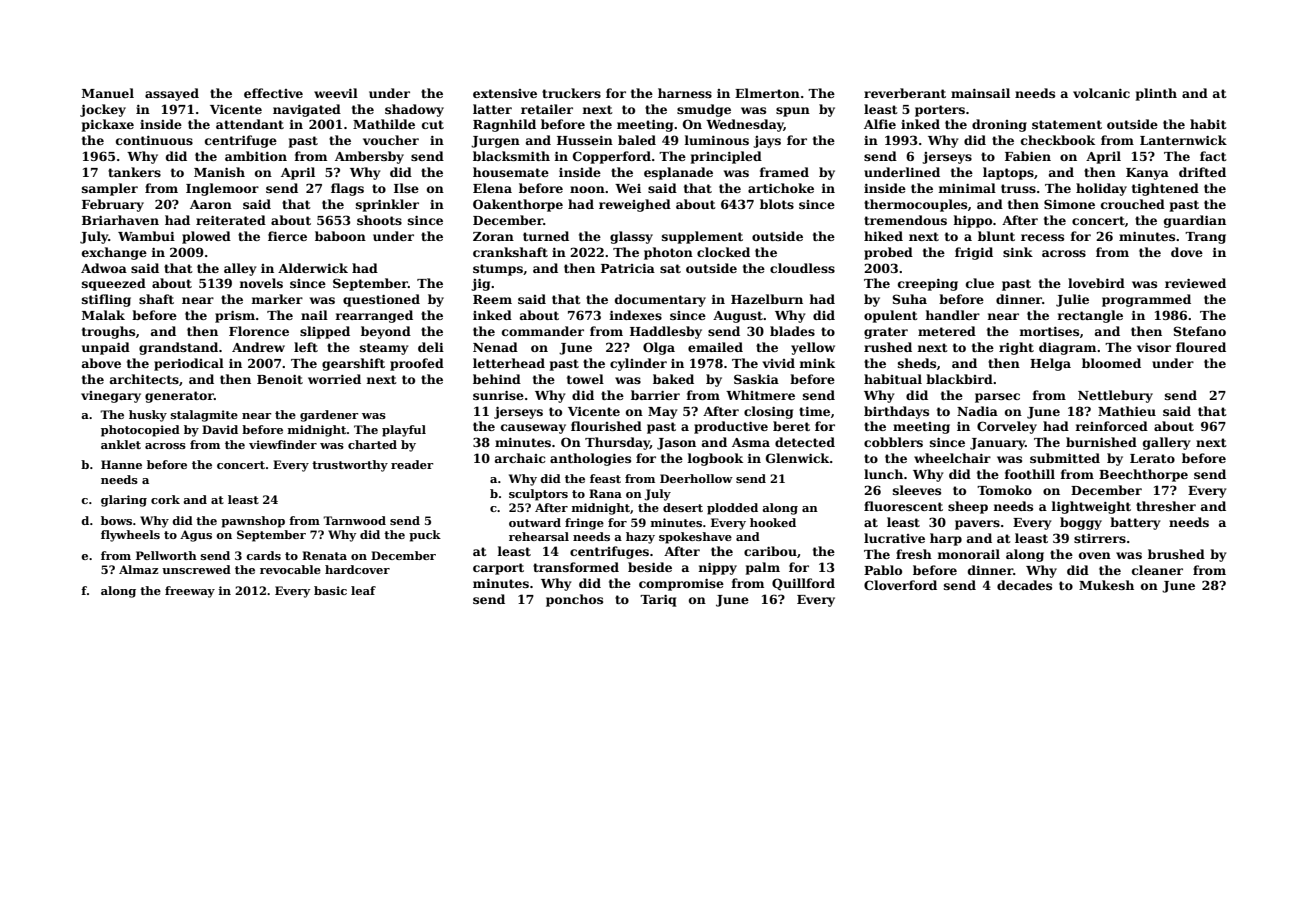 The image size is (1308, 924). Describe the element at coordinates (273, 93) in the screenshot. I see `effective` at that location.
